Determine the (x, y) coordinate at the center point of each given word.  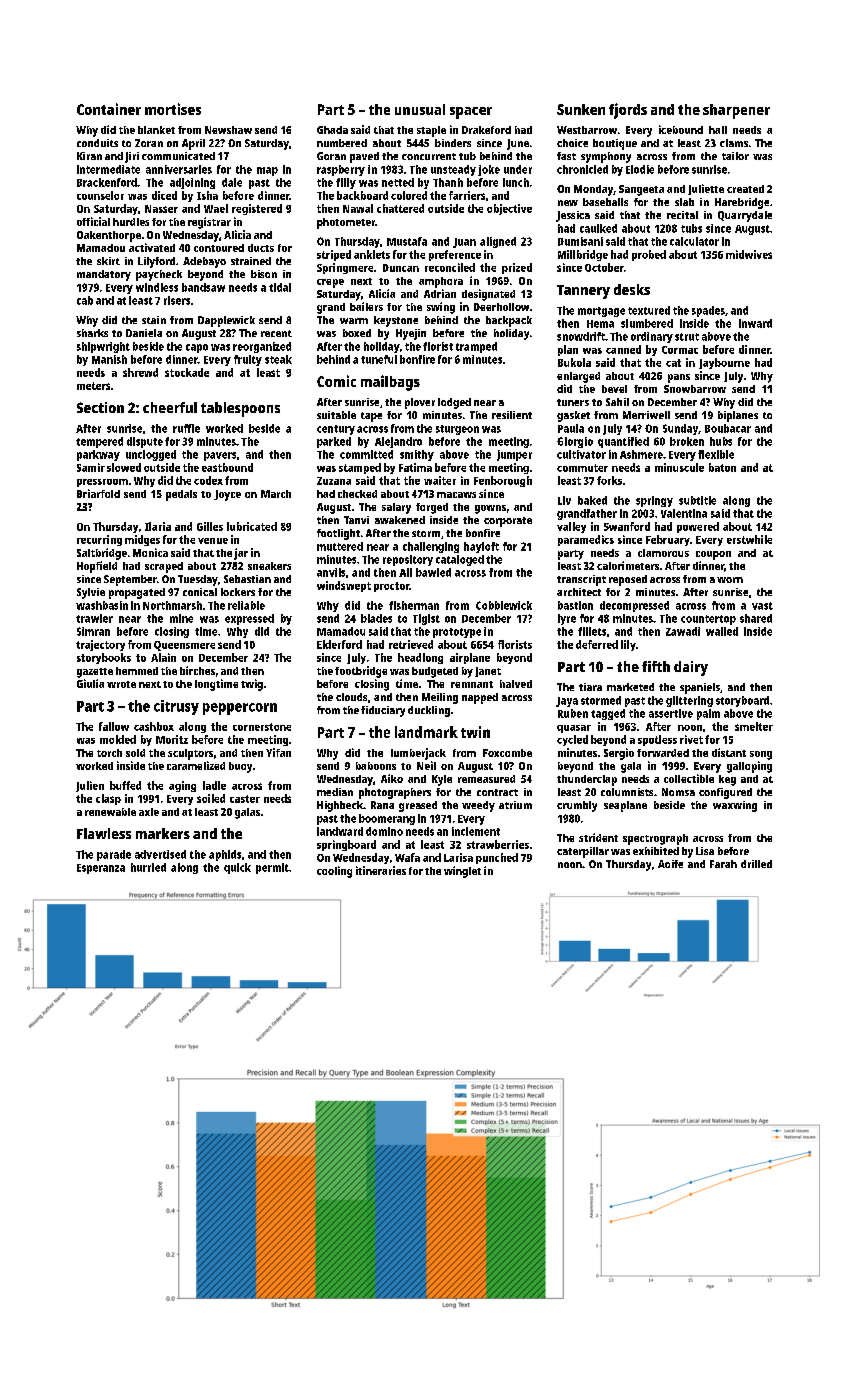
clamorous (663, 553)
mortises (173, 109)
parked (334, 442)
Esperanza (101, 869)
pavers (220, 456)
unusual (420, 109)
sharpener (736, 111)
